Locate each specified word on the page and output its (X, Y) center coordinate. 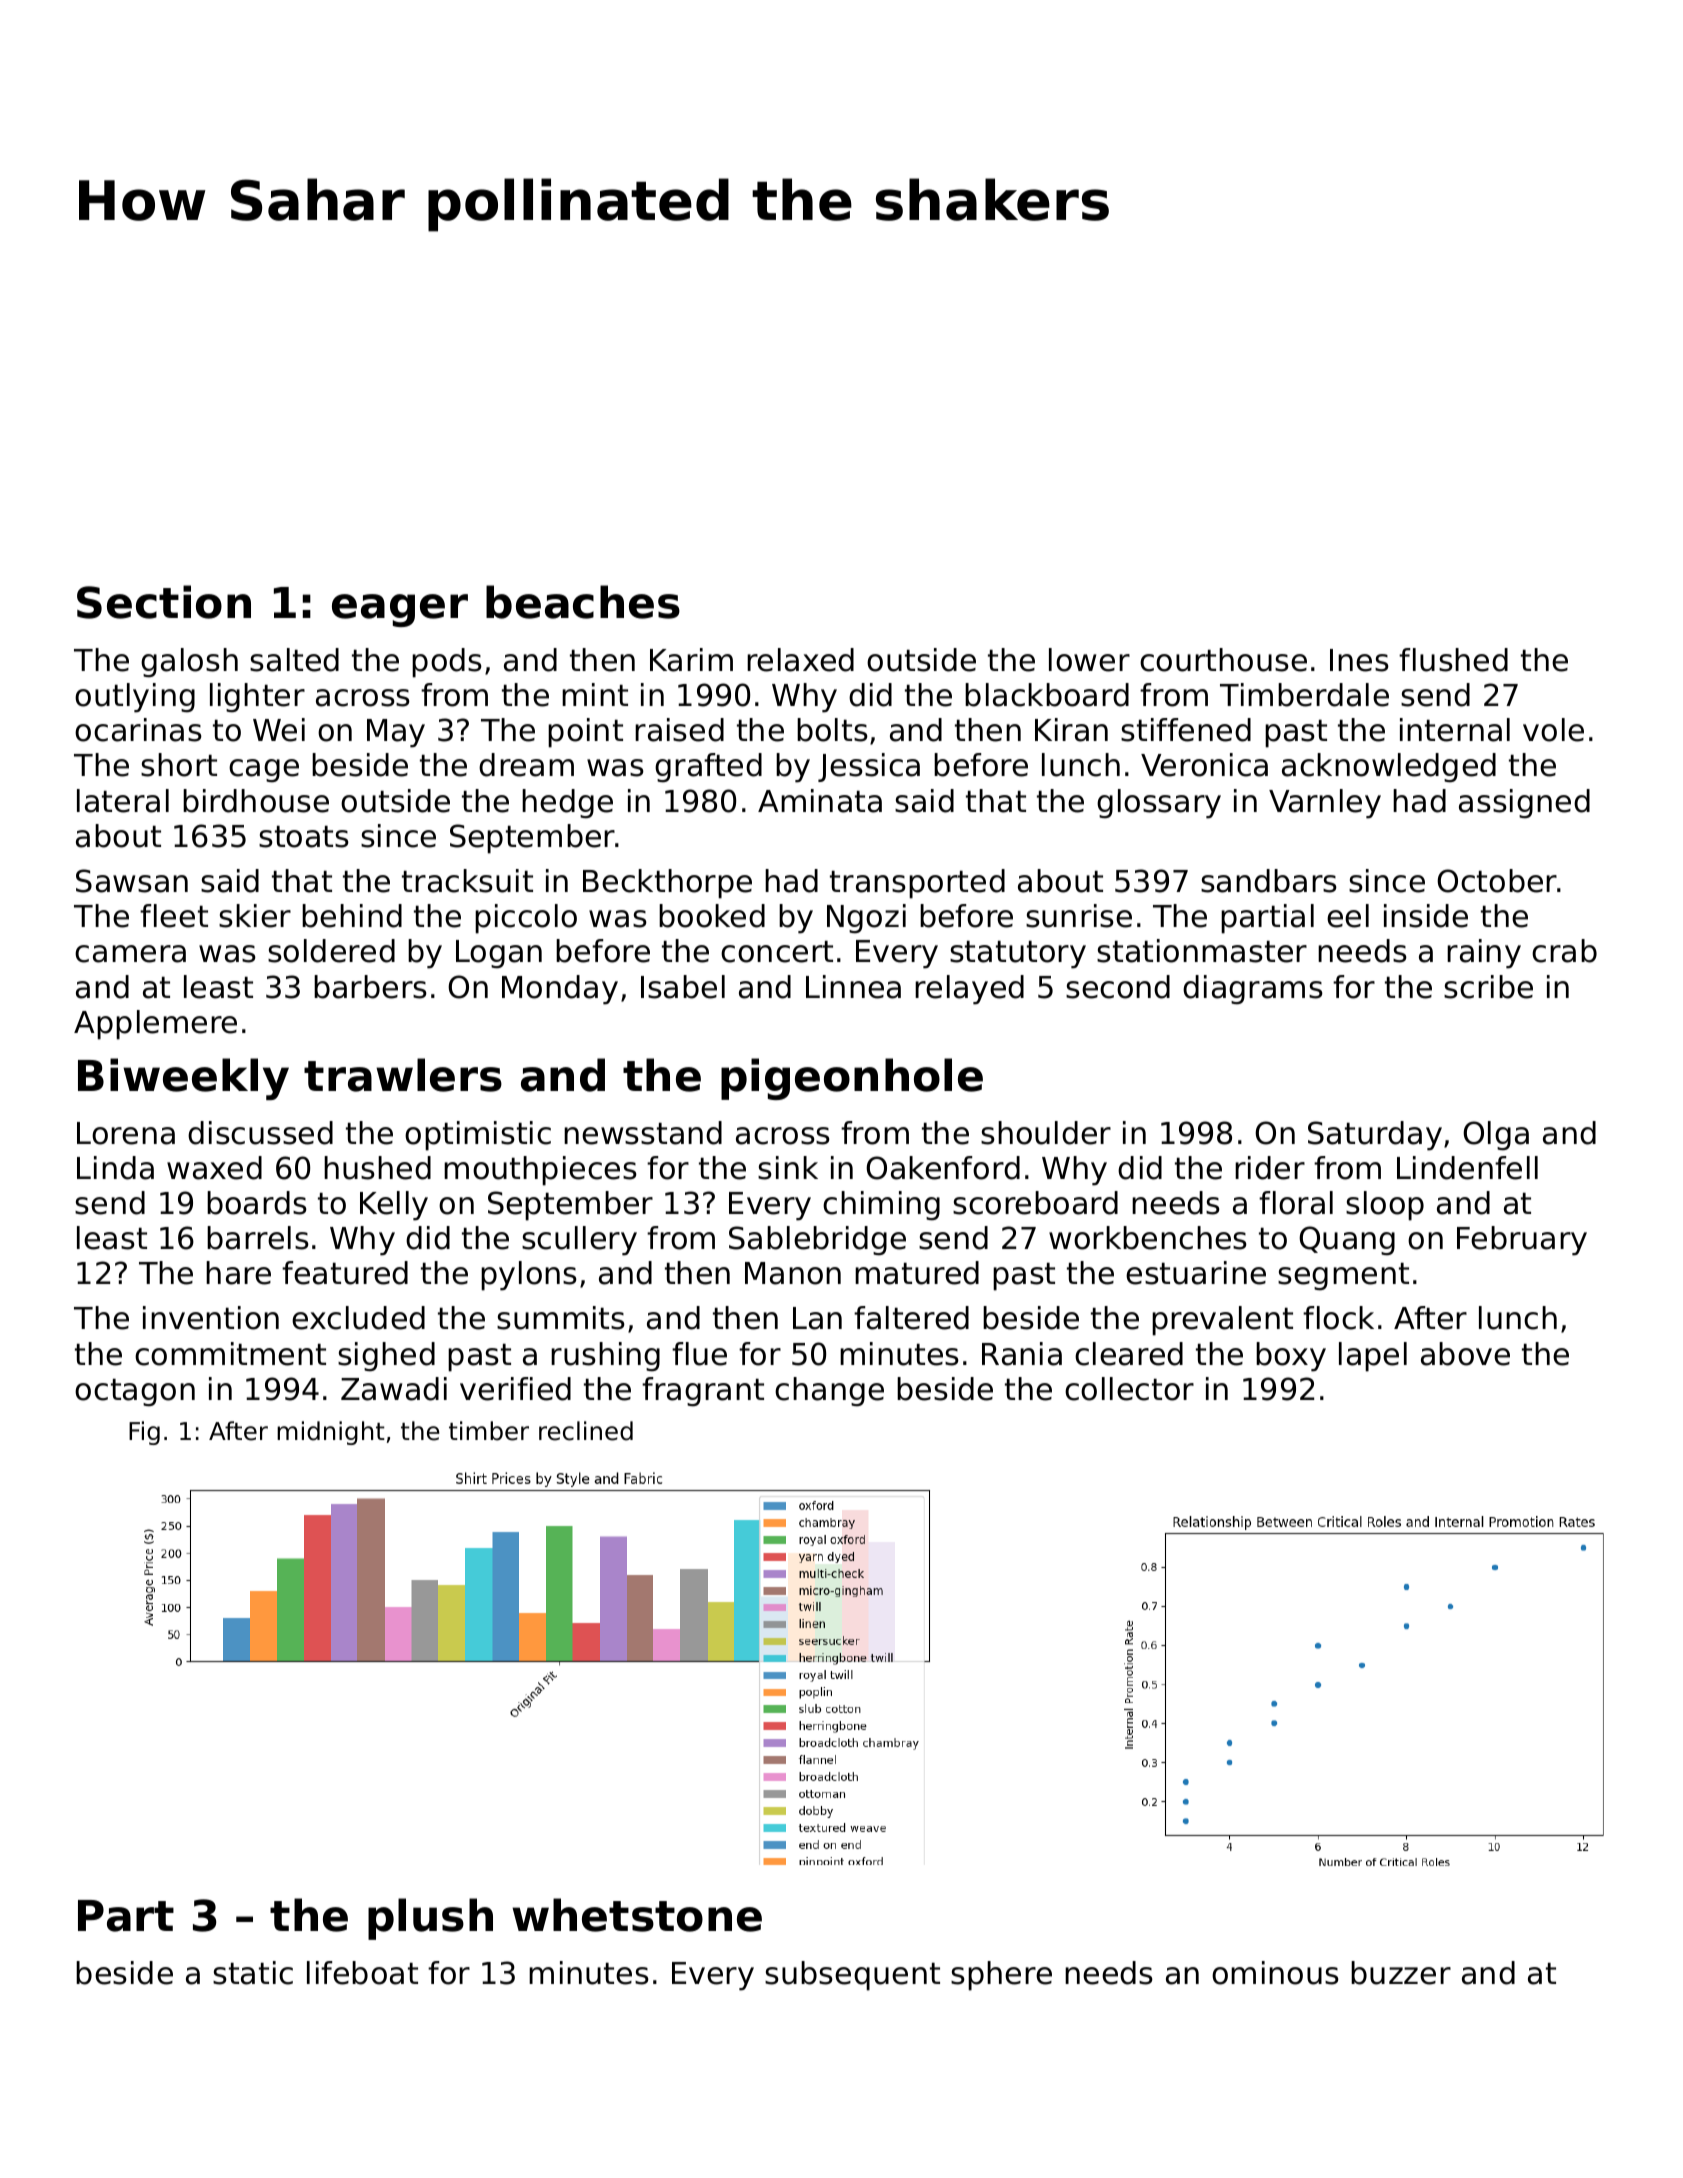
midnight (331, 1433)
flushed (1453, 660)
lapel (1373, 1357)
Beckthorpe (667, 884)
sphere (1001, 1976)
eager (400, 610)
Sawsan (132, 881)
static (253, 1973)
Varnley (1325, 804)
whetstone (637, 1915)
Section (164, 602)
